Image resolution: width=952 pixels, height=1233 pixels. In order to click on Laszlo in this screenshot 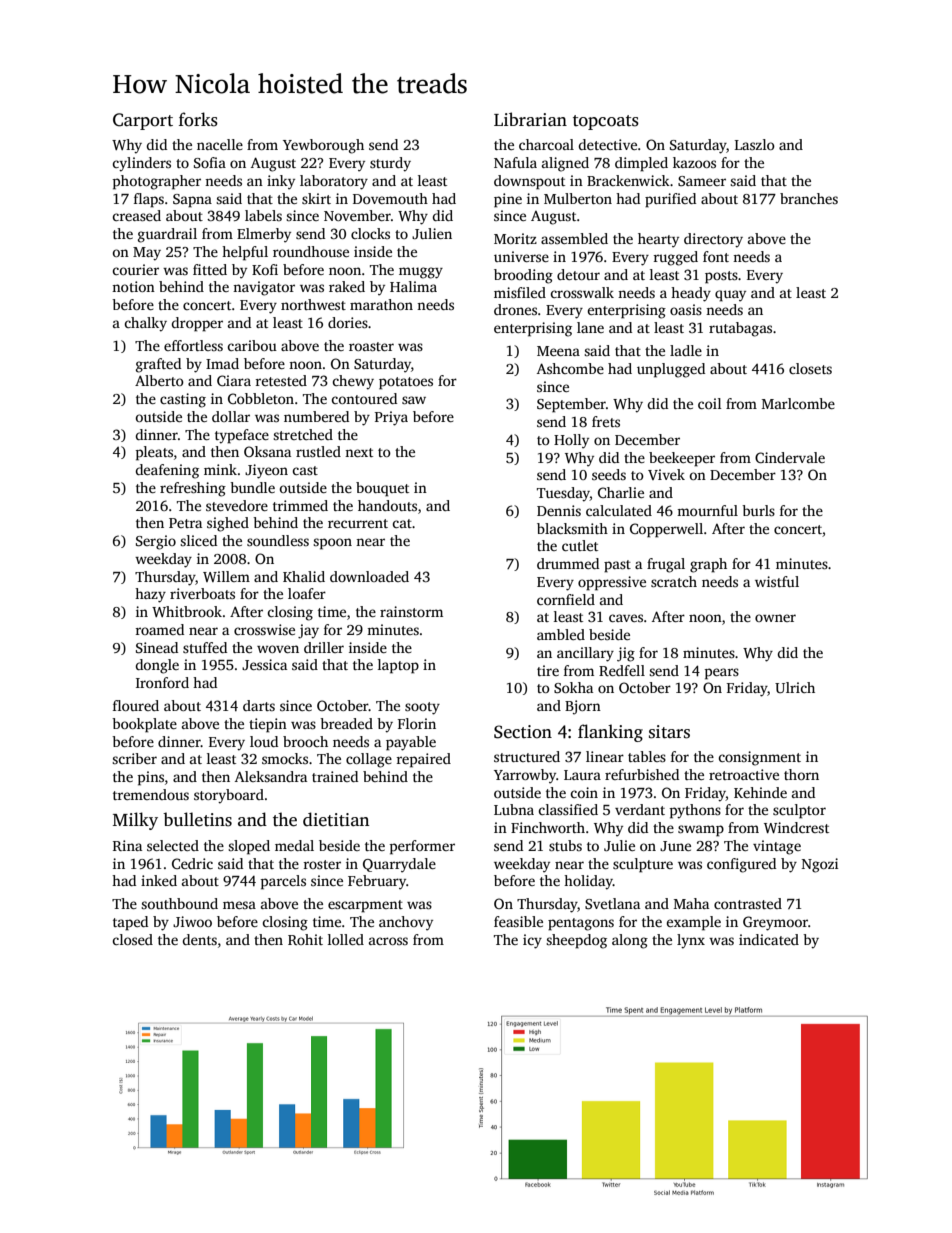, I will do `click(755, 144)`.
